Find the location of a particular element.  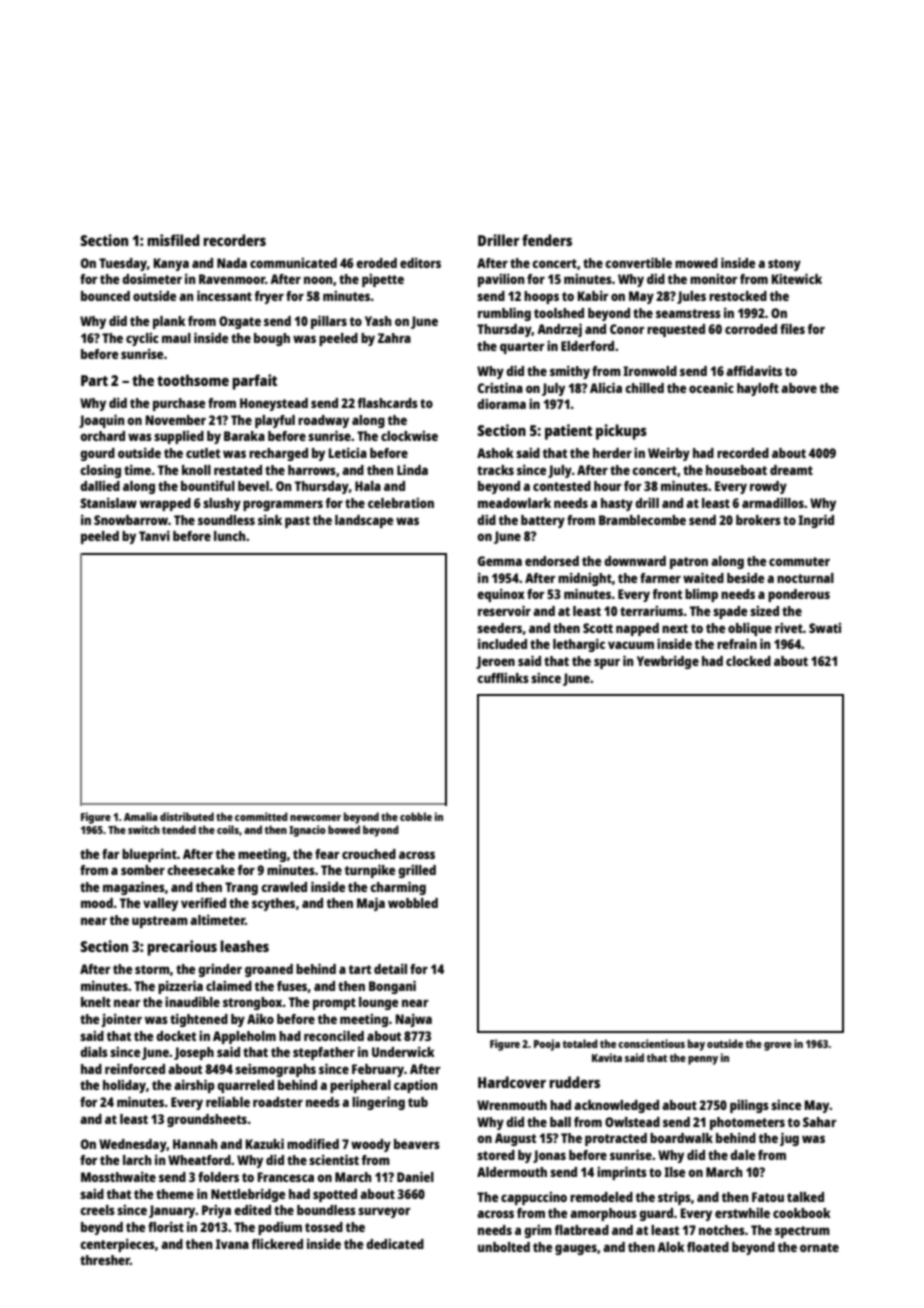

flashcards is located at coordinates (388, 403).
